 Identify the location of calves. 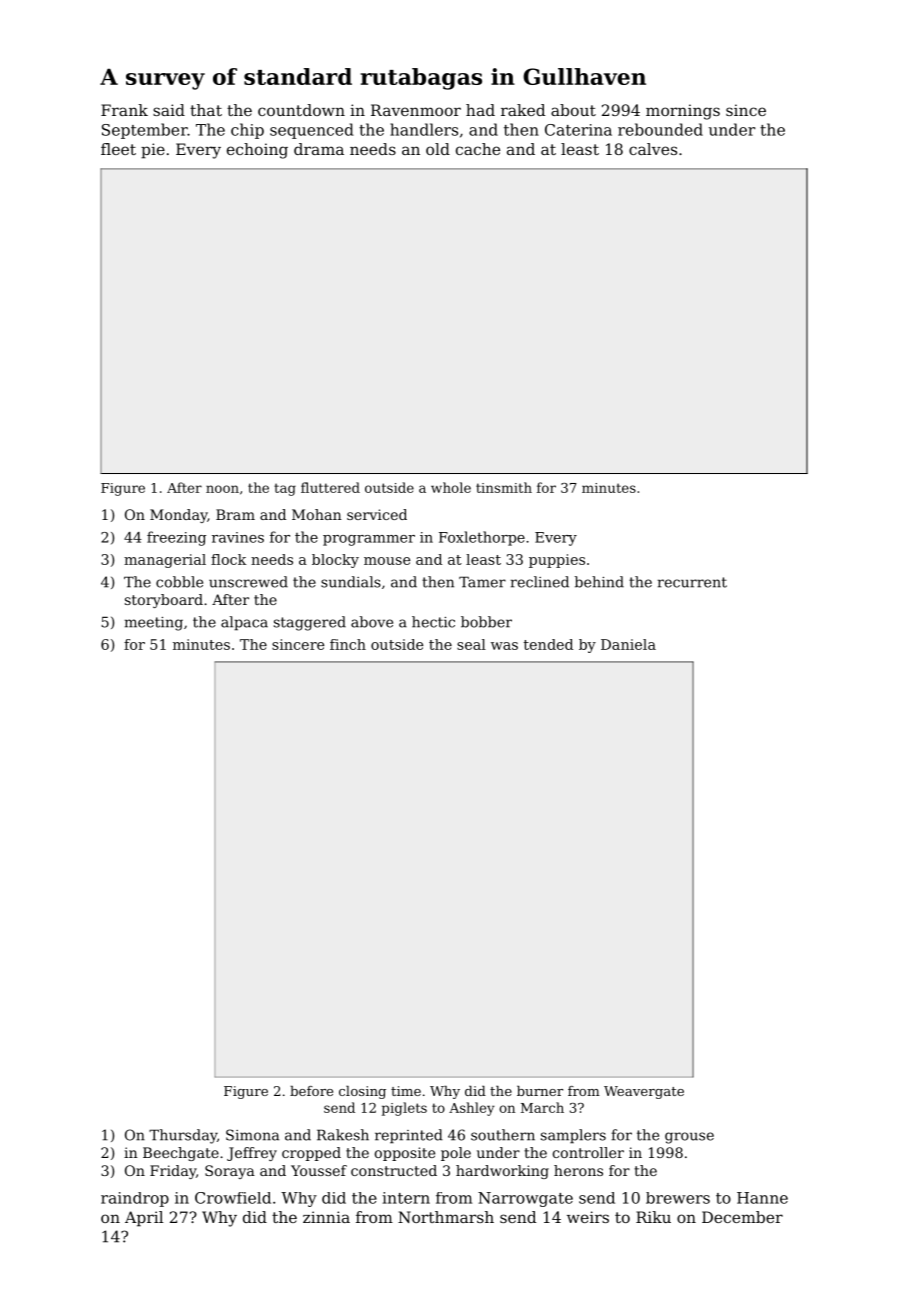
(653, 149).
